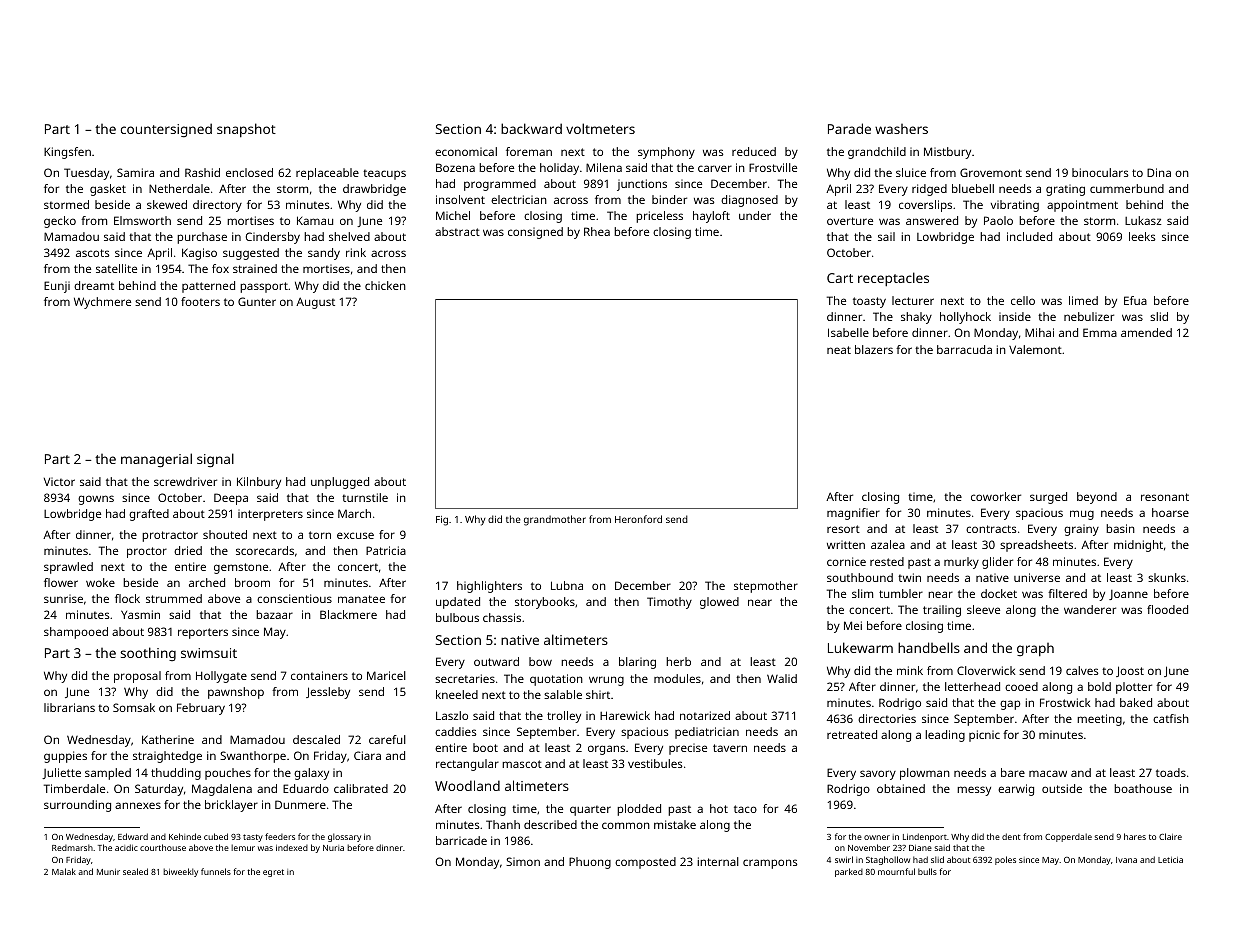 Image resolution: width=1233 pixels, height=952 pixels. What do you see at coordinates (901, 129) in the screenshot?
I see `washers` at bounding box center [901, 129].
